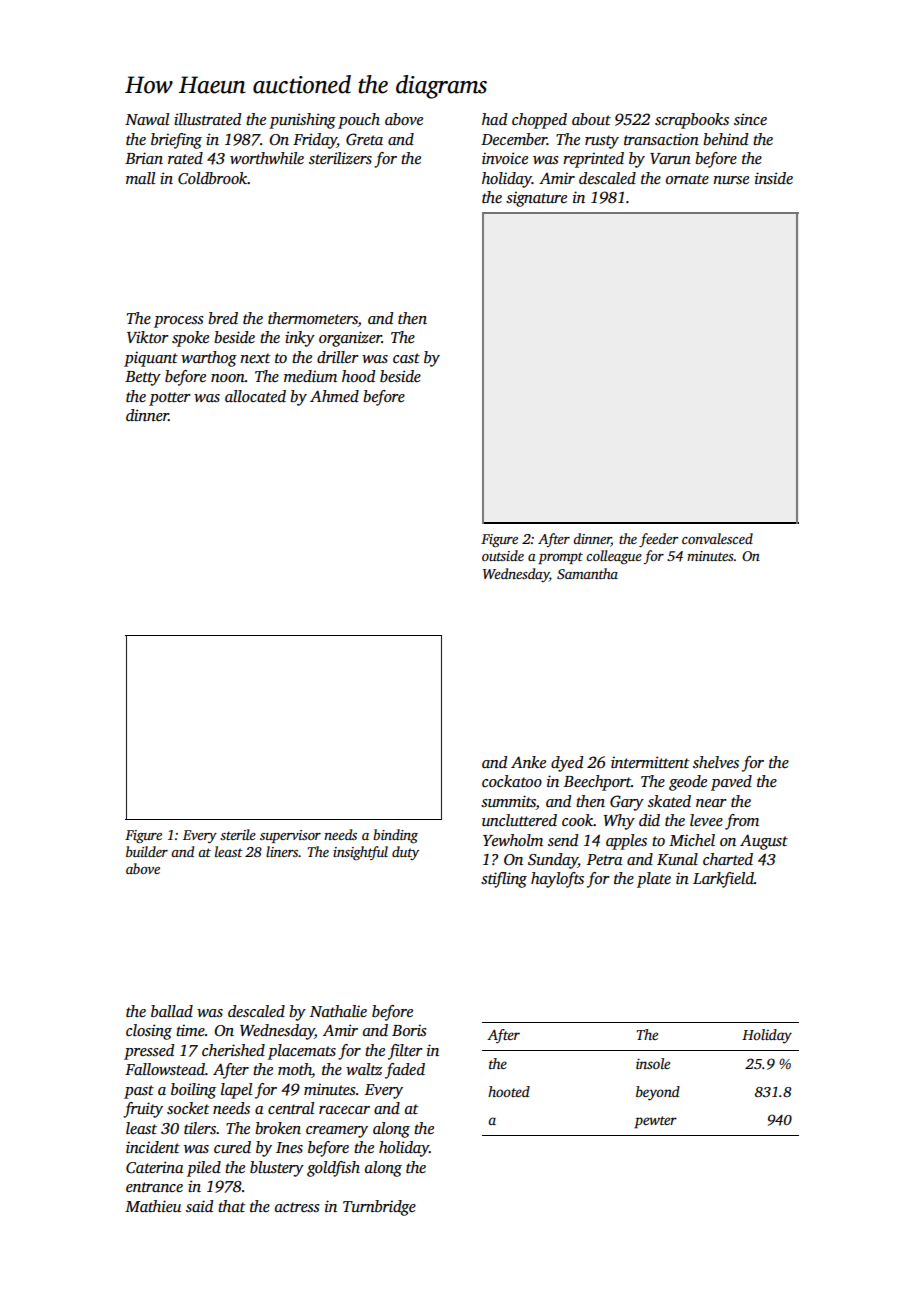  What do you see at coordinates (143, 1110) in the page?
I see `fruity` at bounding box center [143, 1110].
